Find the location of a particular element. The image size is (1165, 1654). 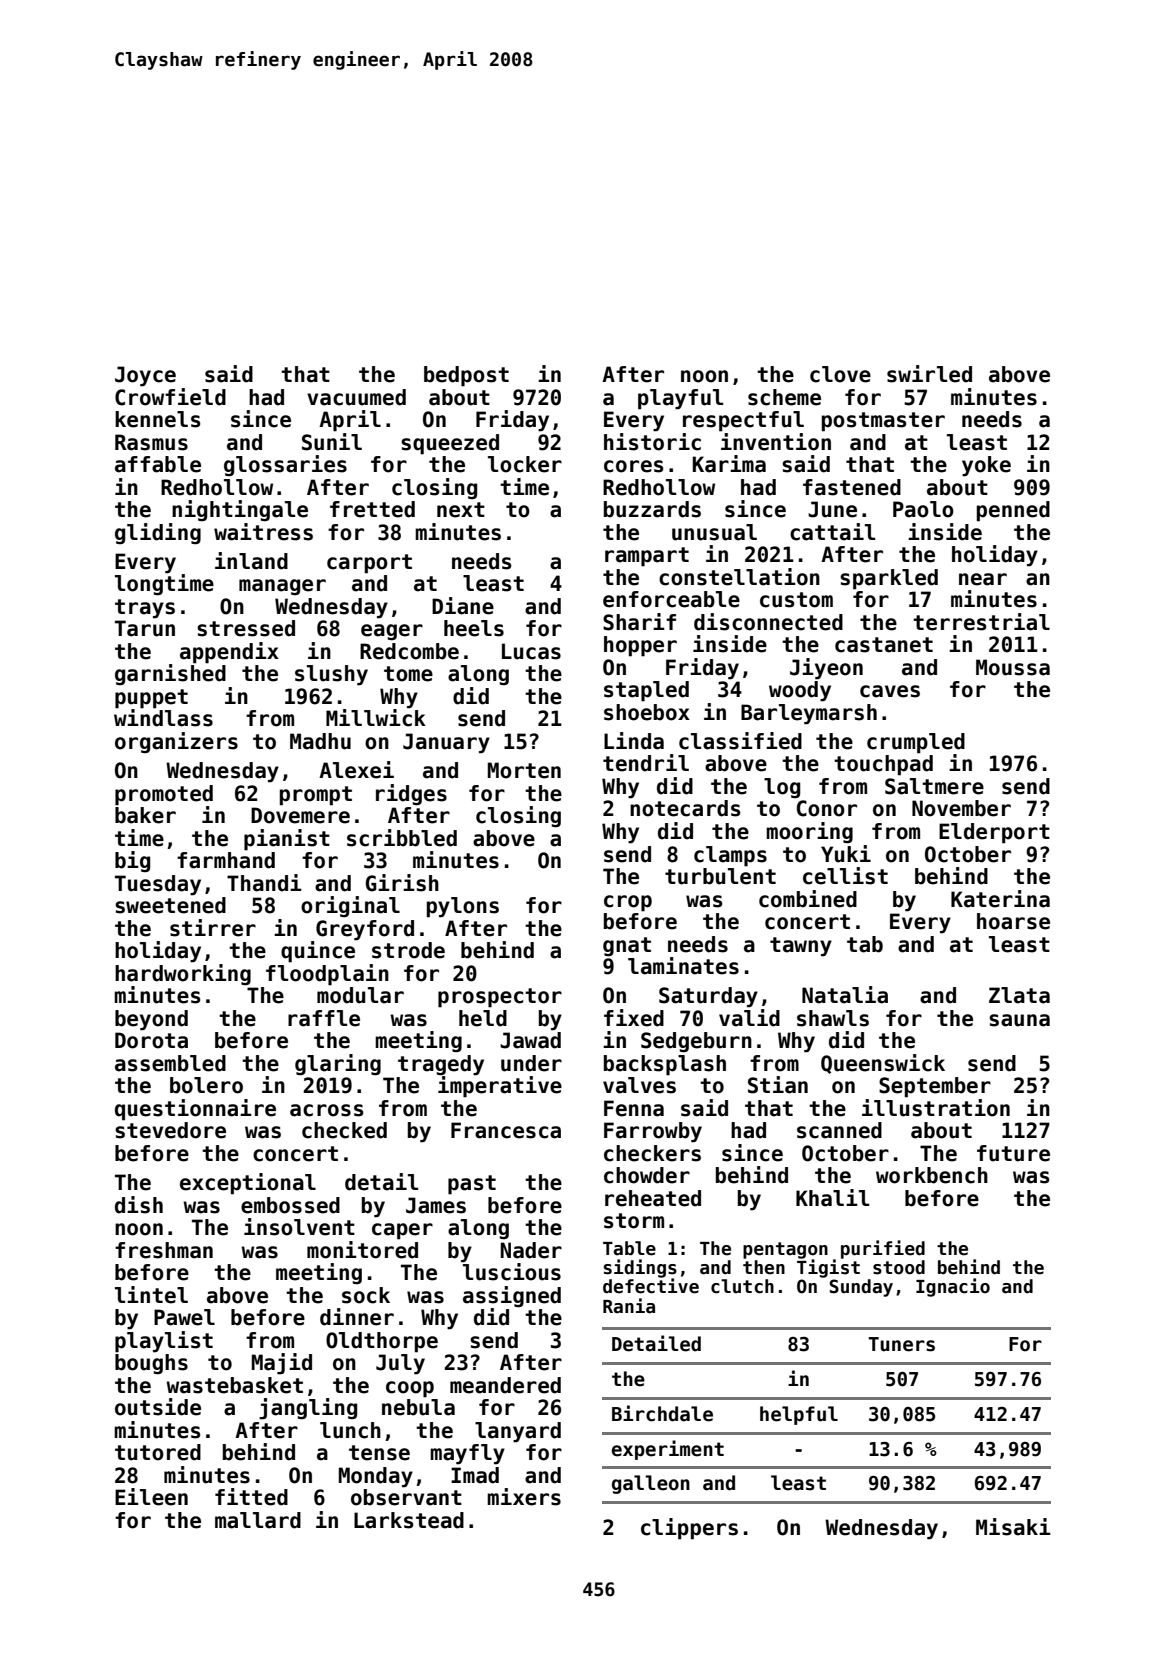

freshman is located at coordinates (164, 1250).
